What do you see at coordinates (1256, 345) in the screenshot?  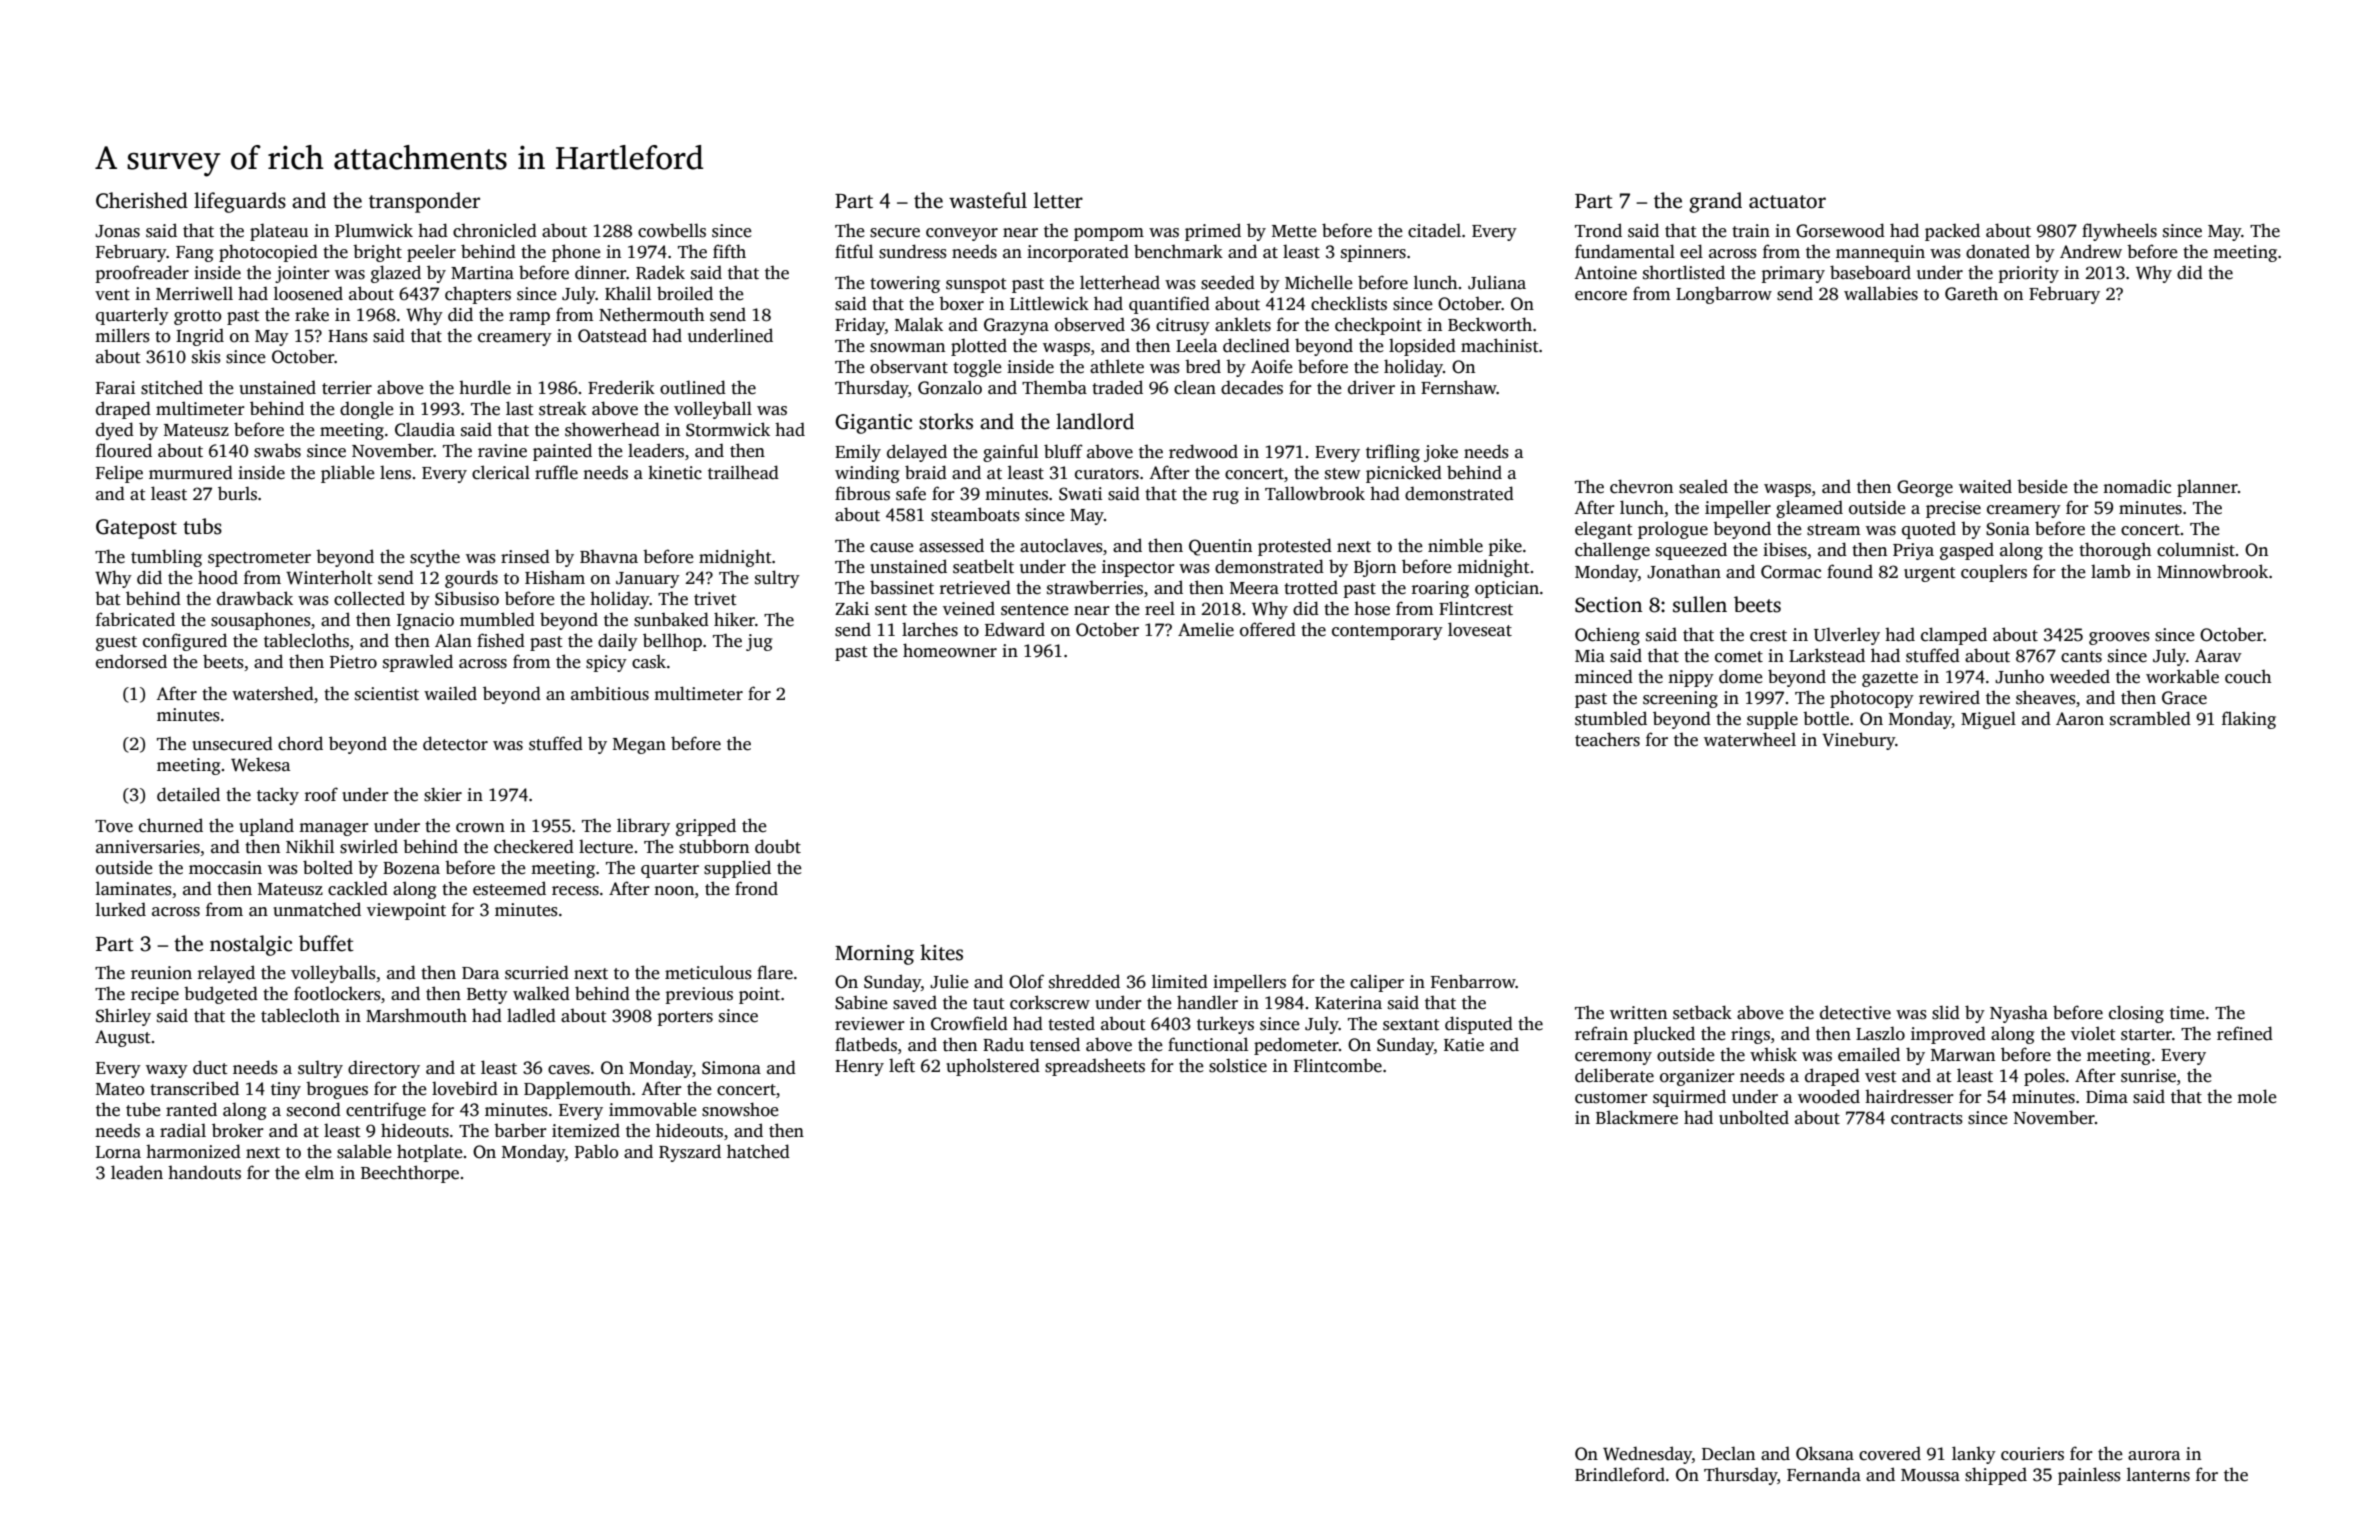 I see `declined` at bounding box center [1256, 345].
